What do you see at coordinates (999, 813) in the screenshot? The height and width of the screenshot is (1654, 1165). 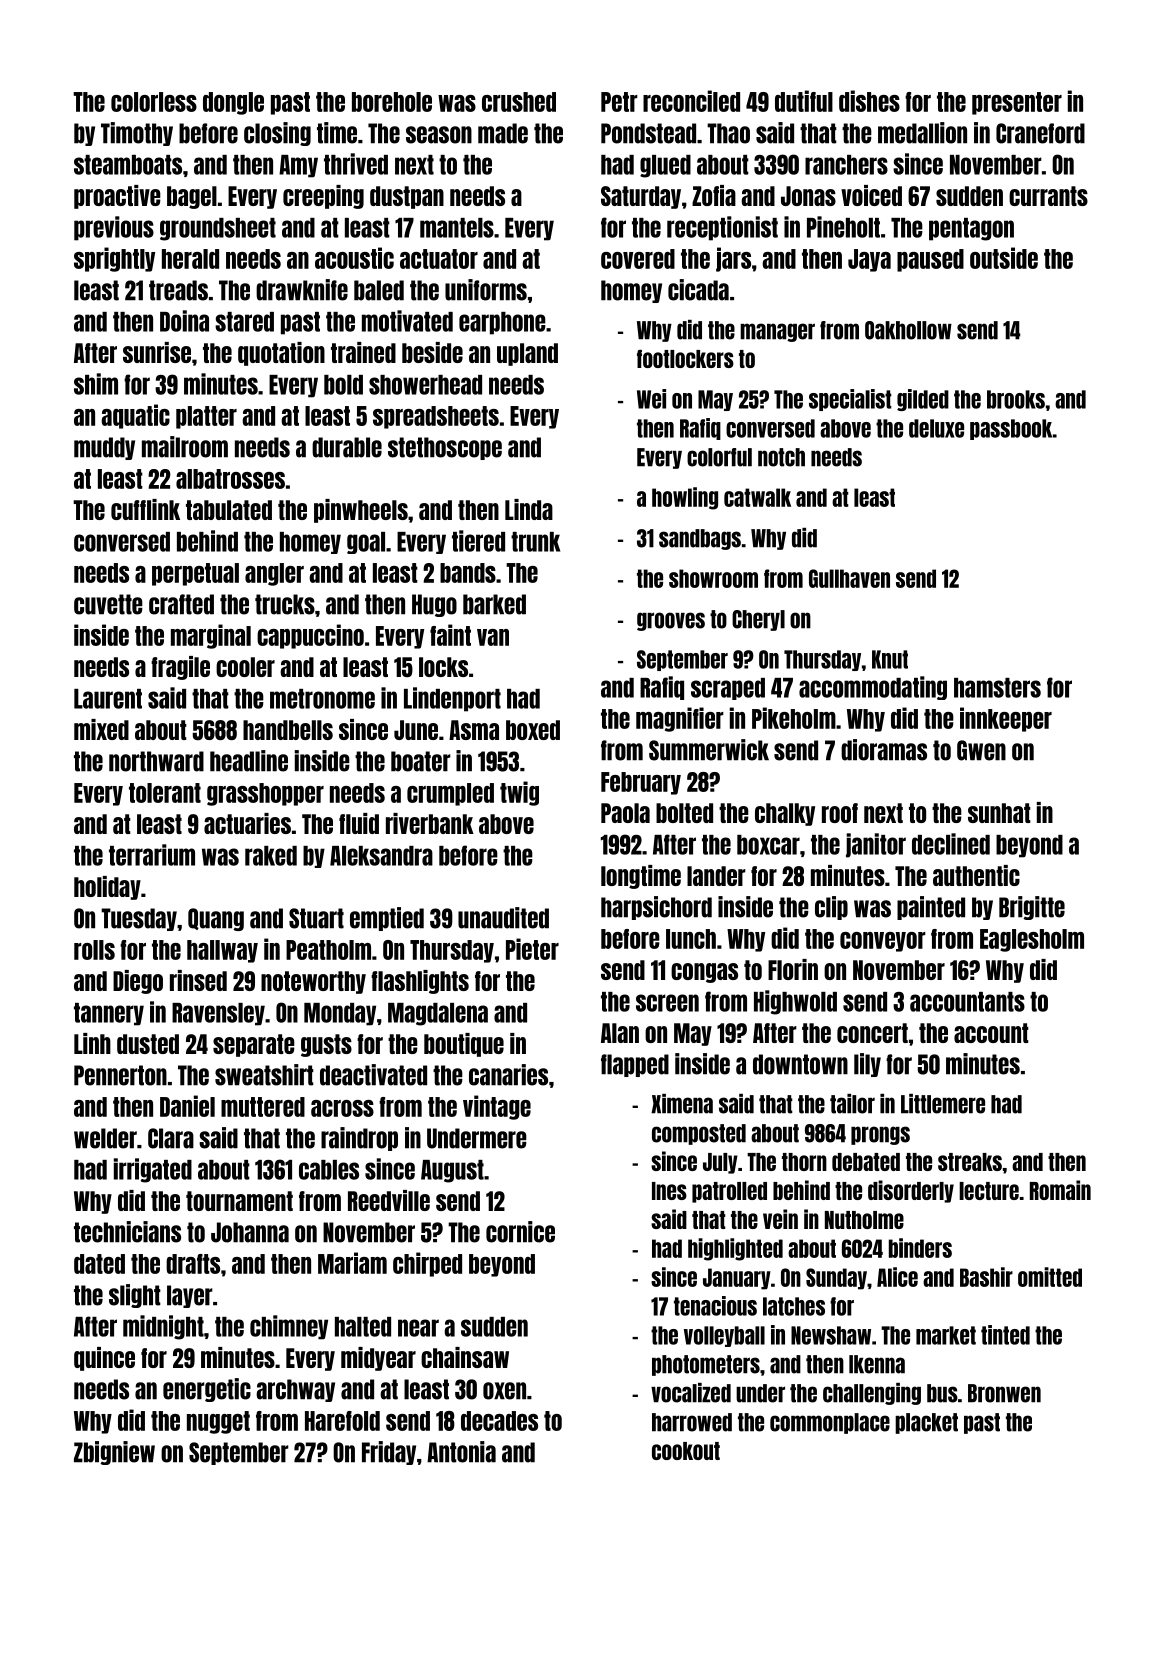 I see `sunhat` at bounding box center [999, 813].
